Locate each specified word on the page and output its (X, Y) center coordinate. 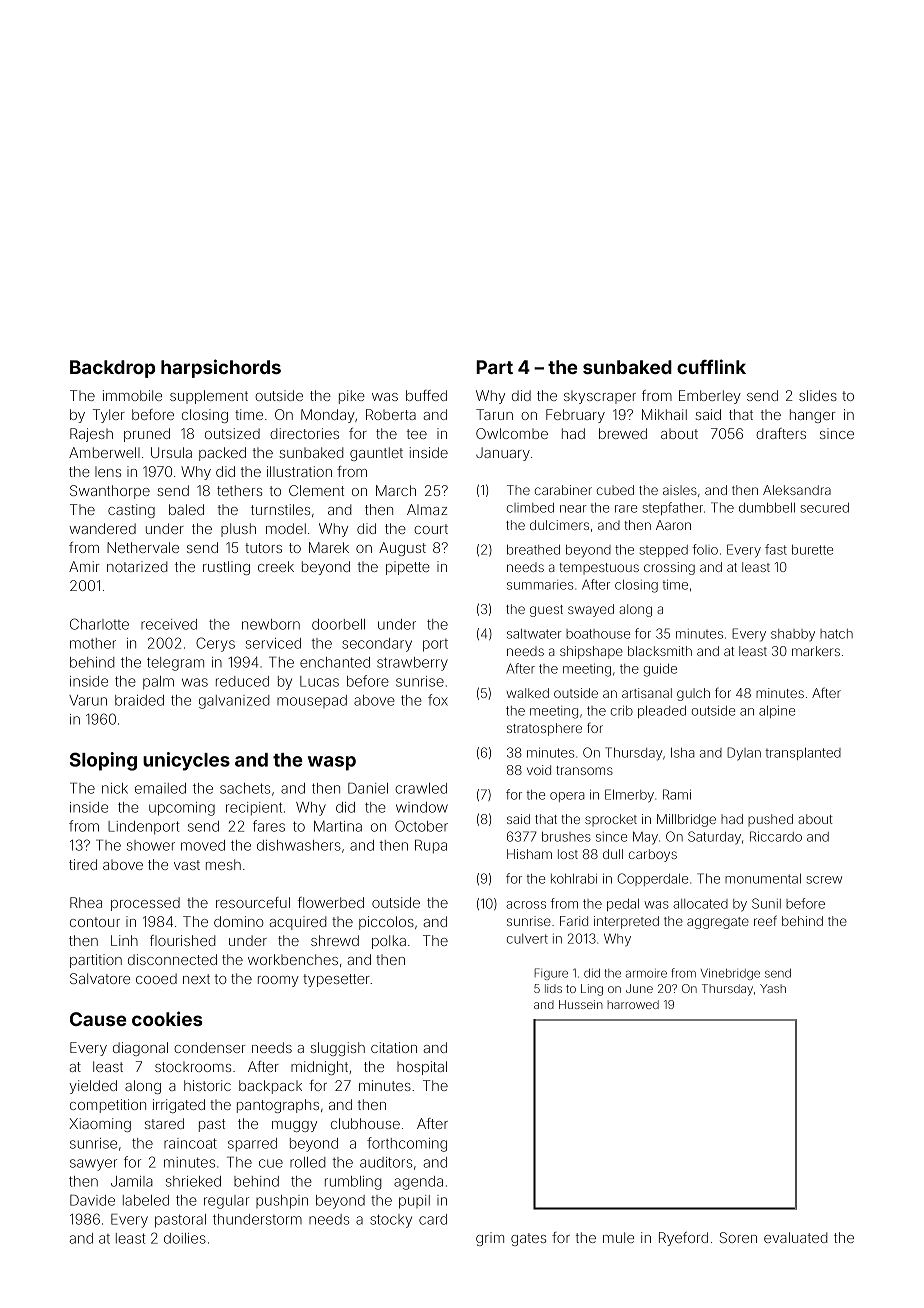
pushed (770, 820)
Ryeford (683, 1239)
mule (618, 1237)
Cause (98, 1019)
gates (528, 1239)
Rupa (431, 846)
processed (145, 904)
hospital (422, 1068)
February (575, 416)
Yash (773, 988)
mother (93, 643)
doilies (185, 1238)
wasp (332, 763)
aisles (680, 490)
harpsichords (221, 368)
